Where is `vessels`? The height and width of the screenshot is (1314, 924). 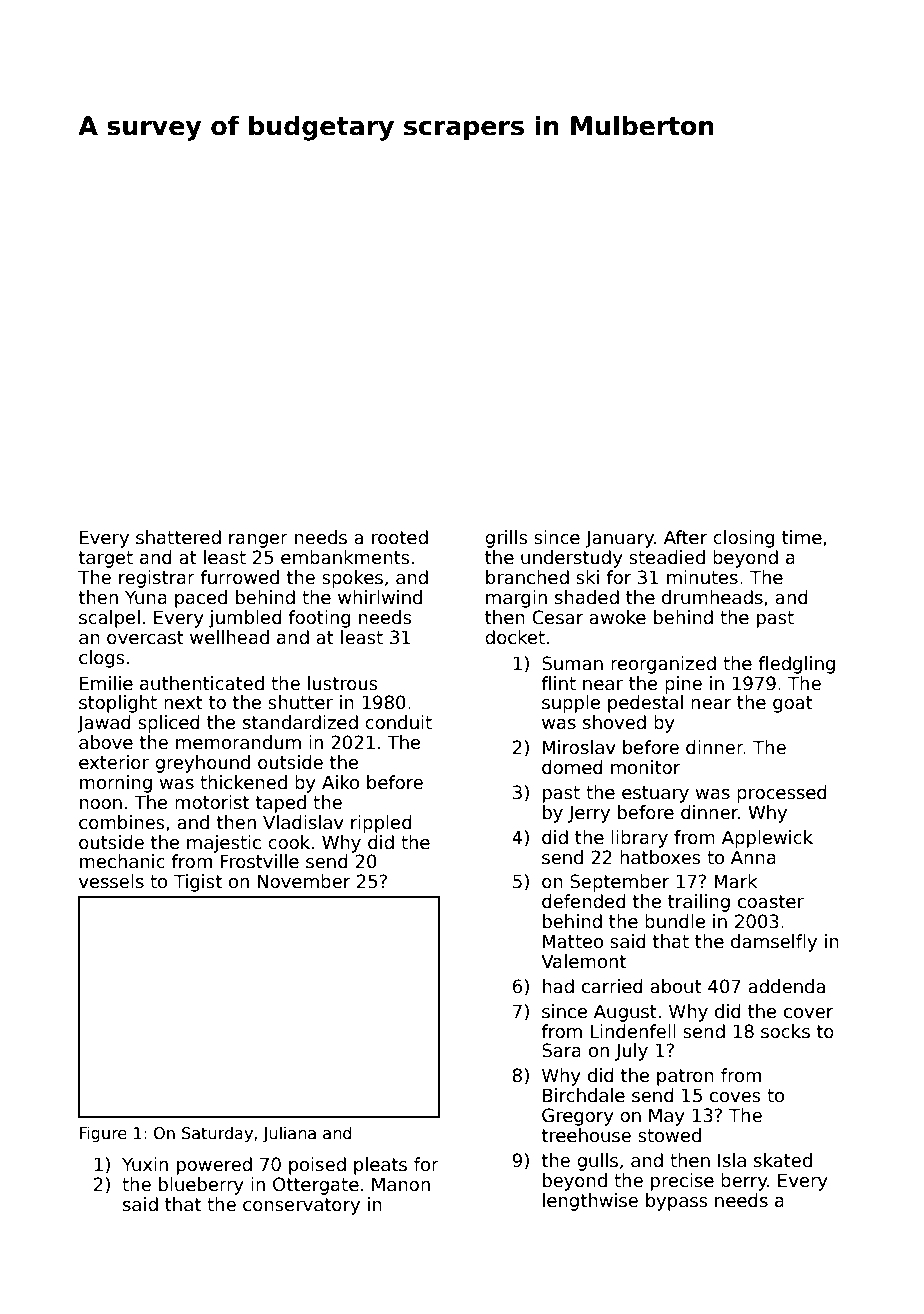
vessels is located at coordinates (111, 881).
